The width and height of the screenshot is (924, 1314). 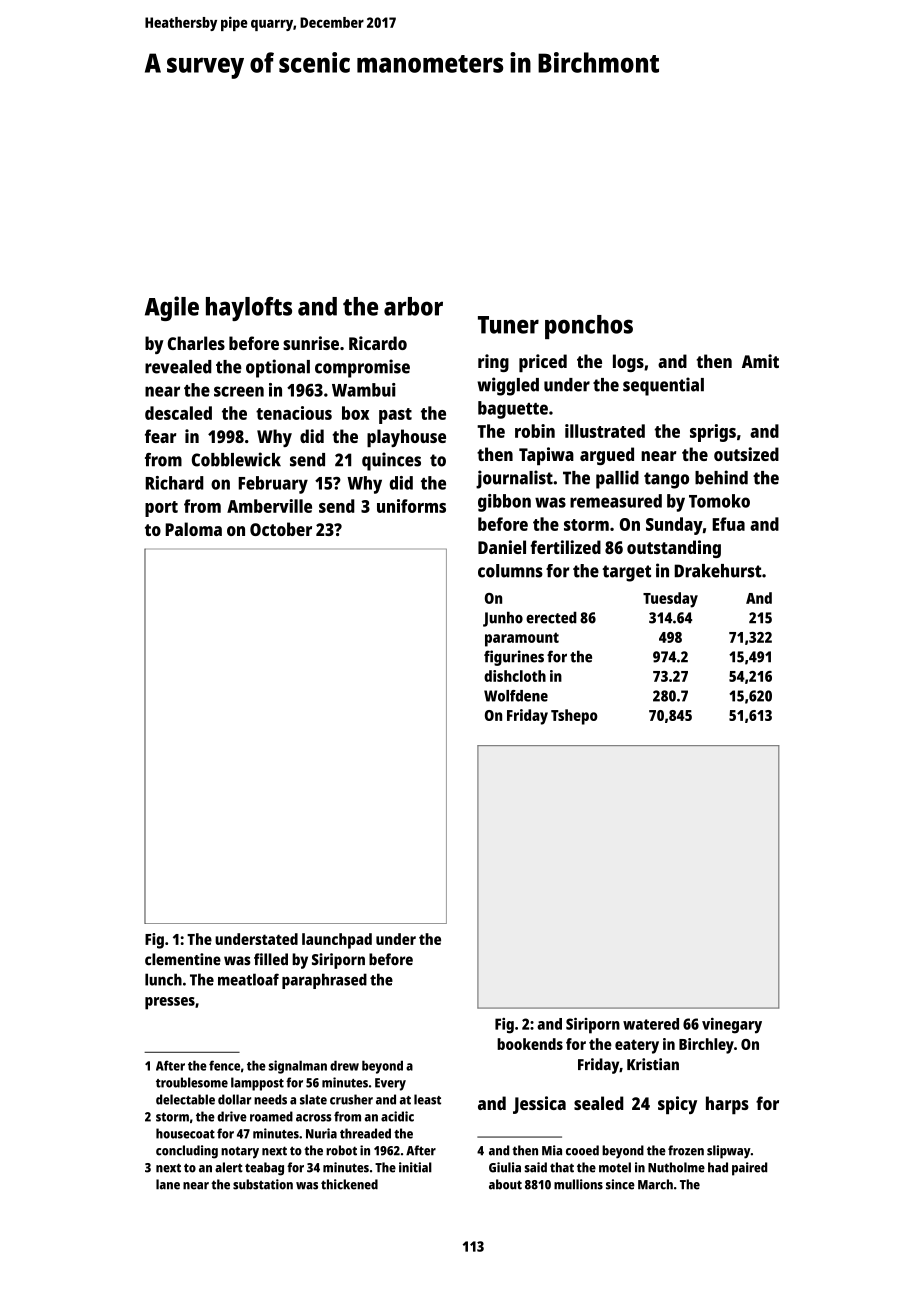 What do you see at coordinates (574, 717) in the screenshot?
I see `Tshepo` at bounding box center [574, 717].
